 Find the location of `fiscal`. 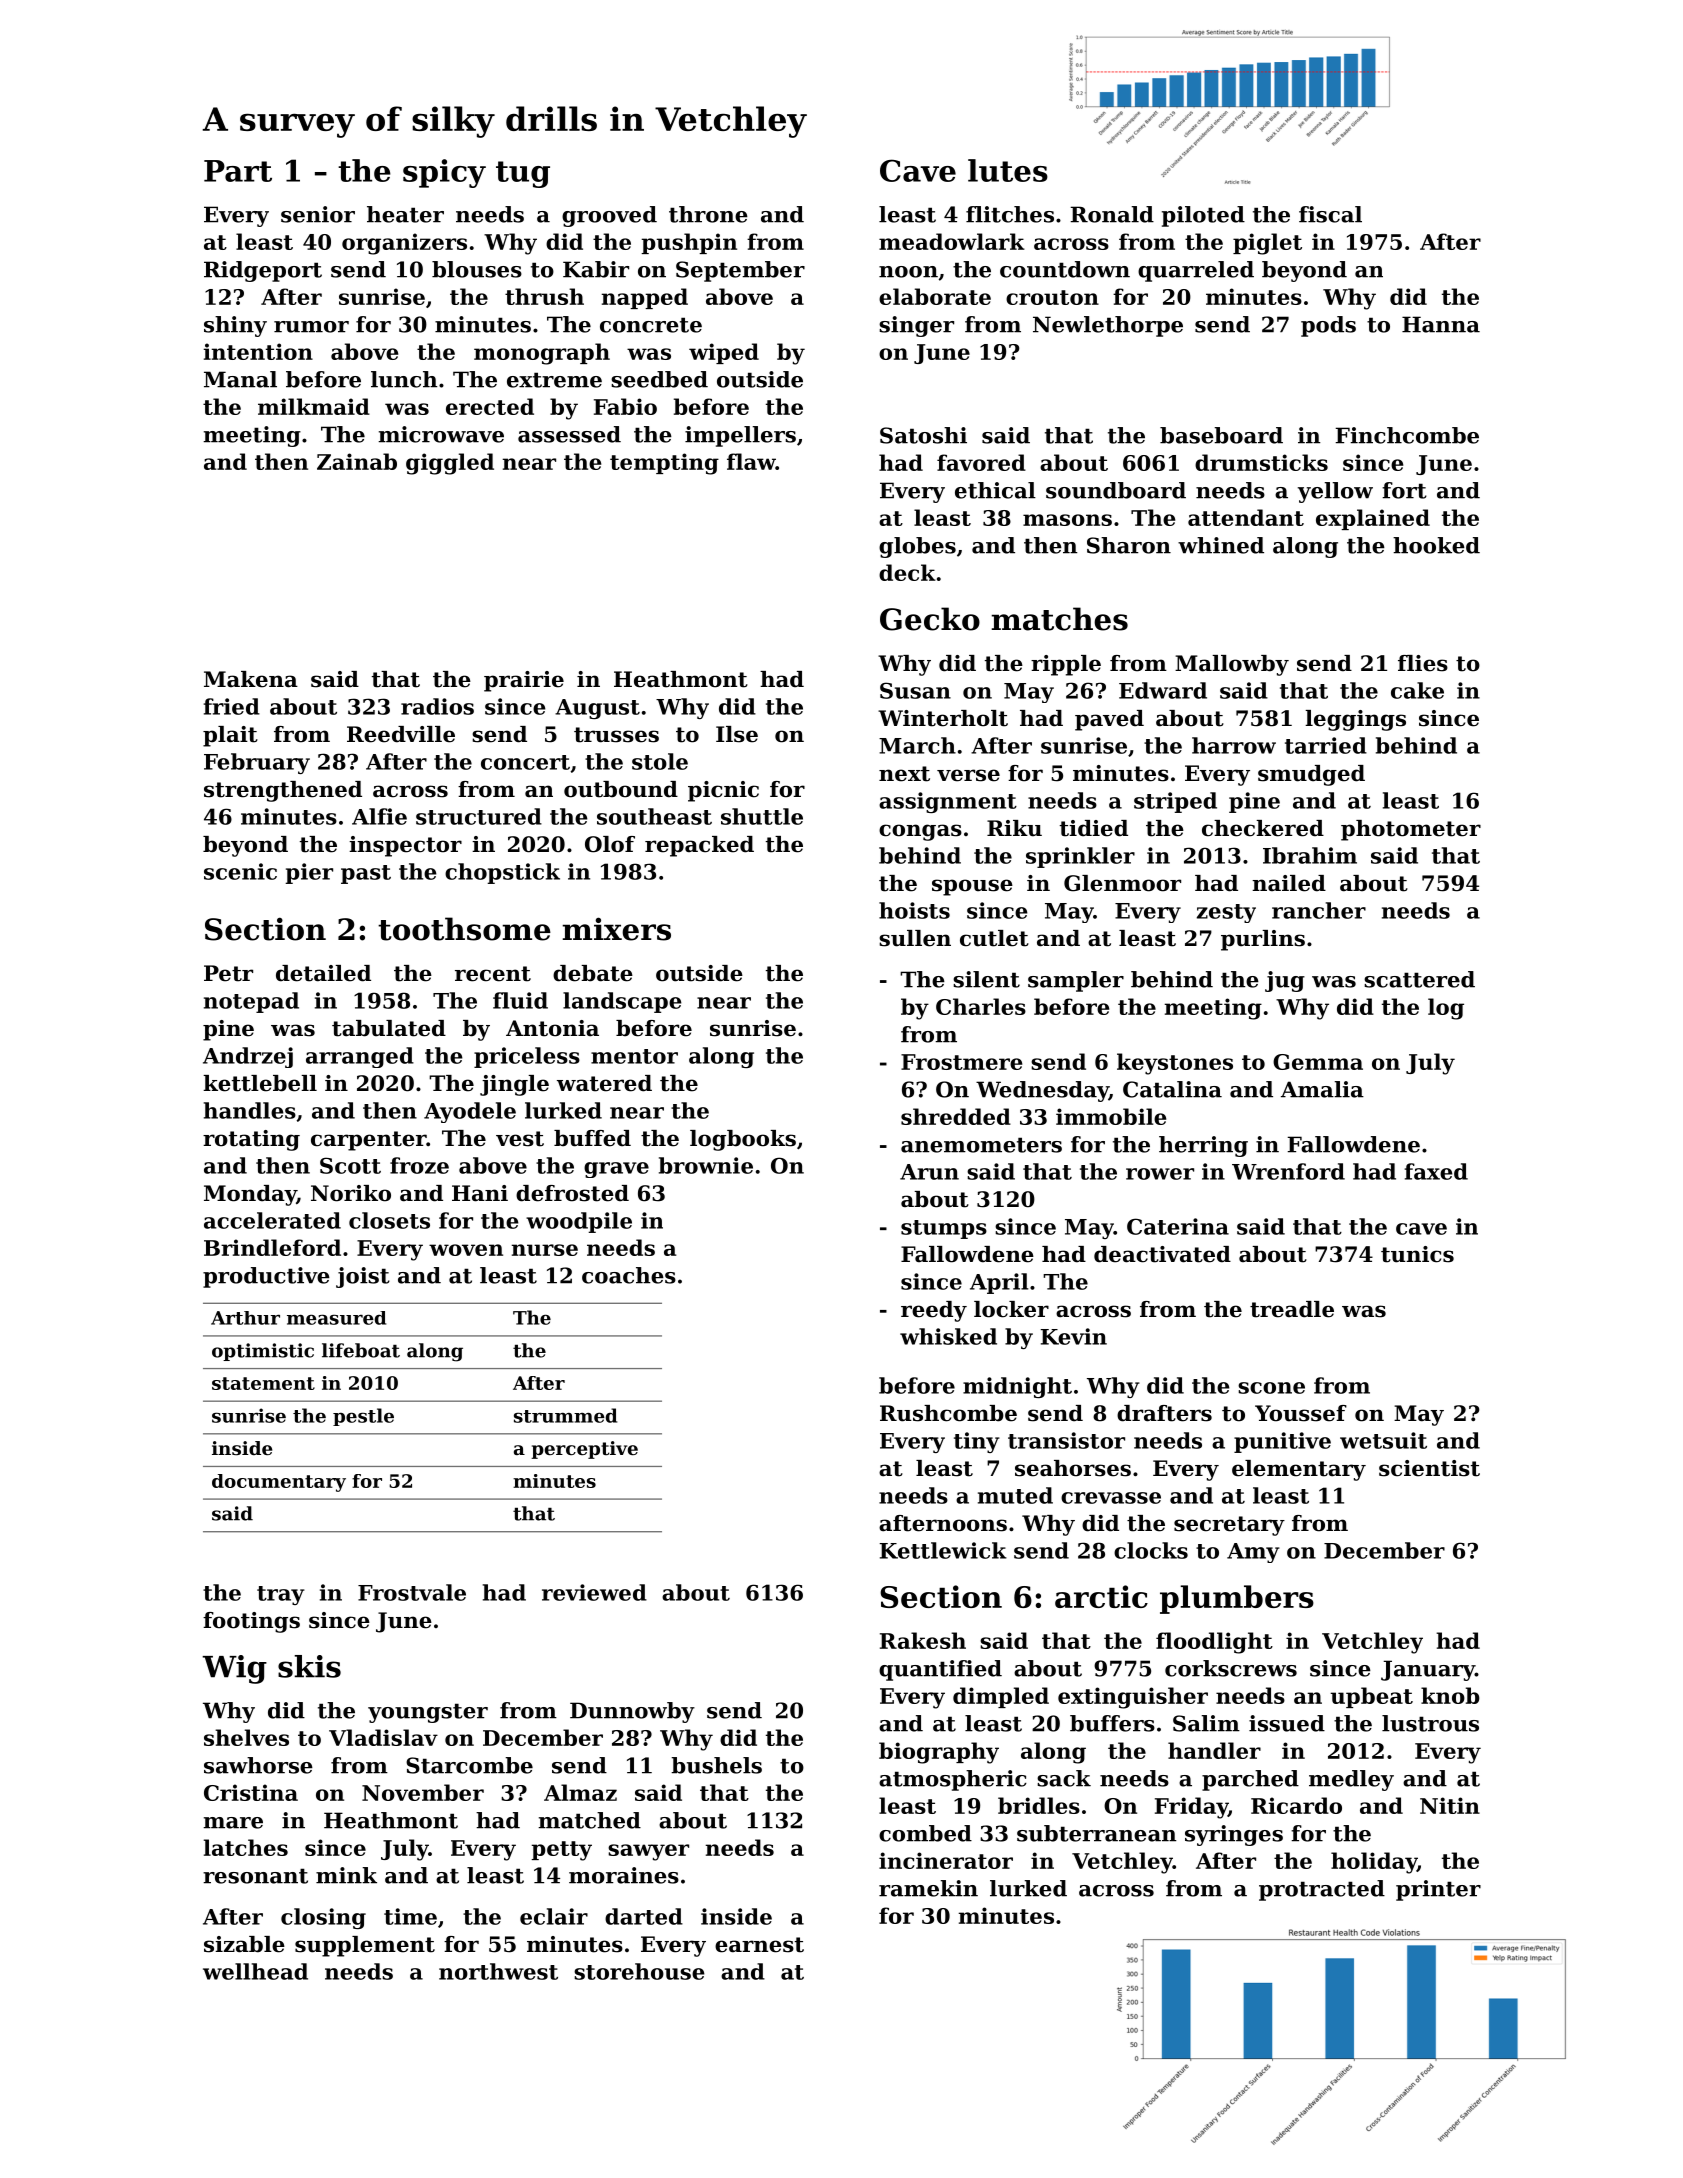

fiscal is located at coordinates (1330, 214).
